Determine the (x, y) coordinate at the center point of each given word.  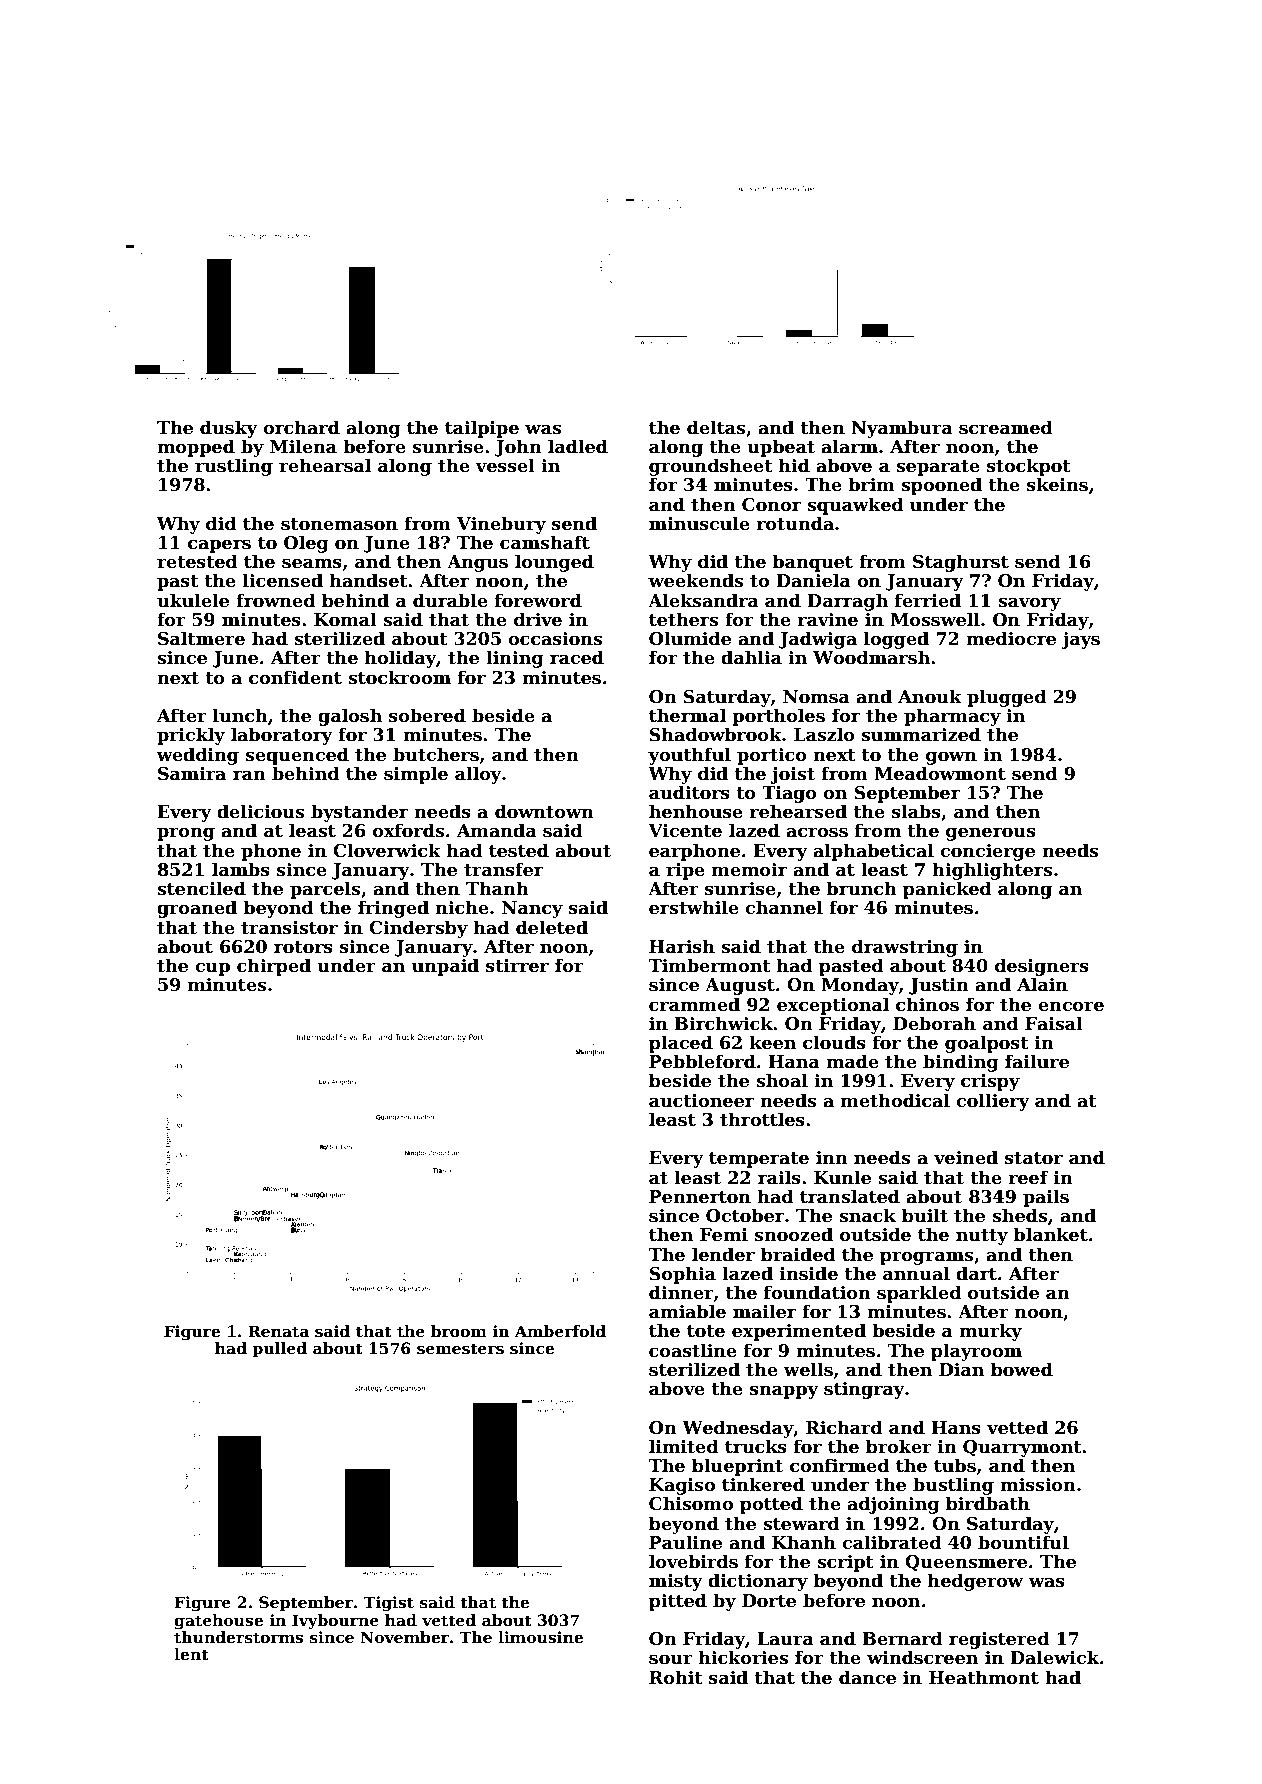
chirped (274, 967)
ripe (685, 871)
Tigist (388, 1604)
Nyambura (902, 429)
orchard (301, 427)
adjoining (893, 1505)
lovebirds (693, 1561)
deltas (716, 427)
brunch (861, 888)
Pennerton (700, 1197)
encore (1071, 1006)
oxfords (408, 830)
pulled (279, 1349)
